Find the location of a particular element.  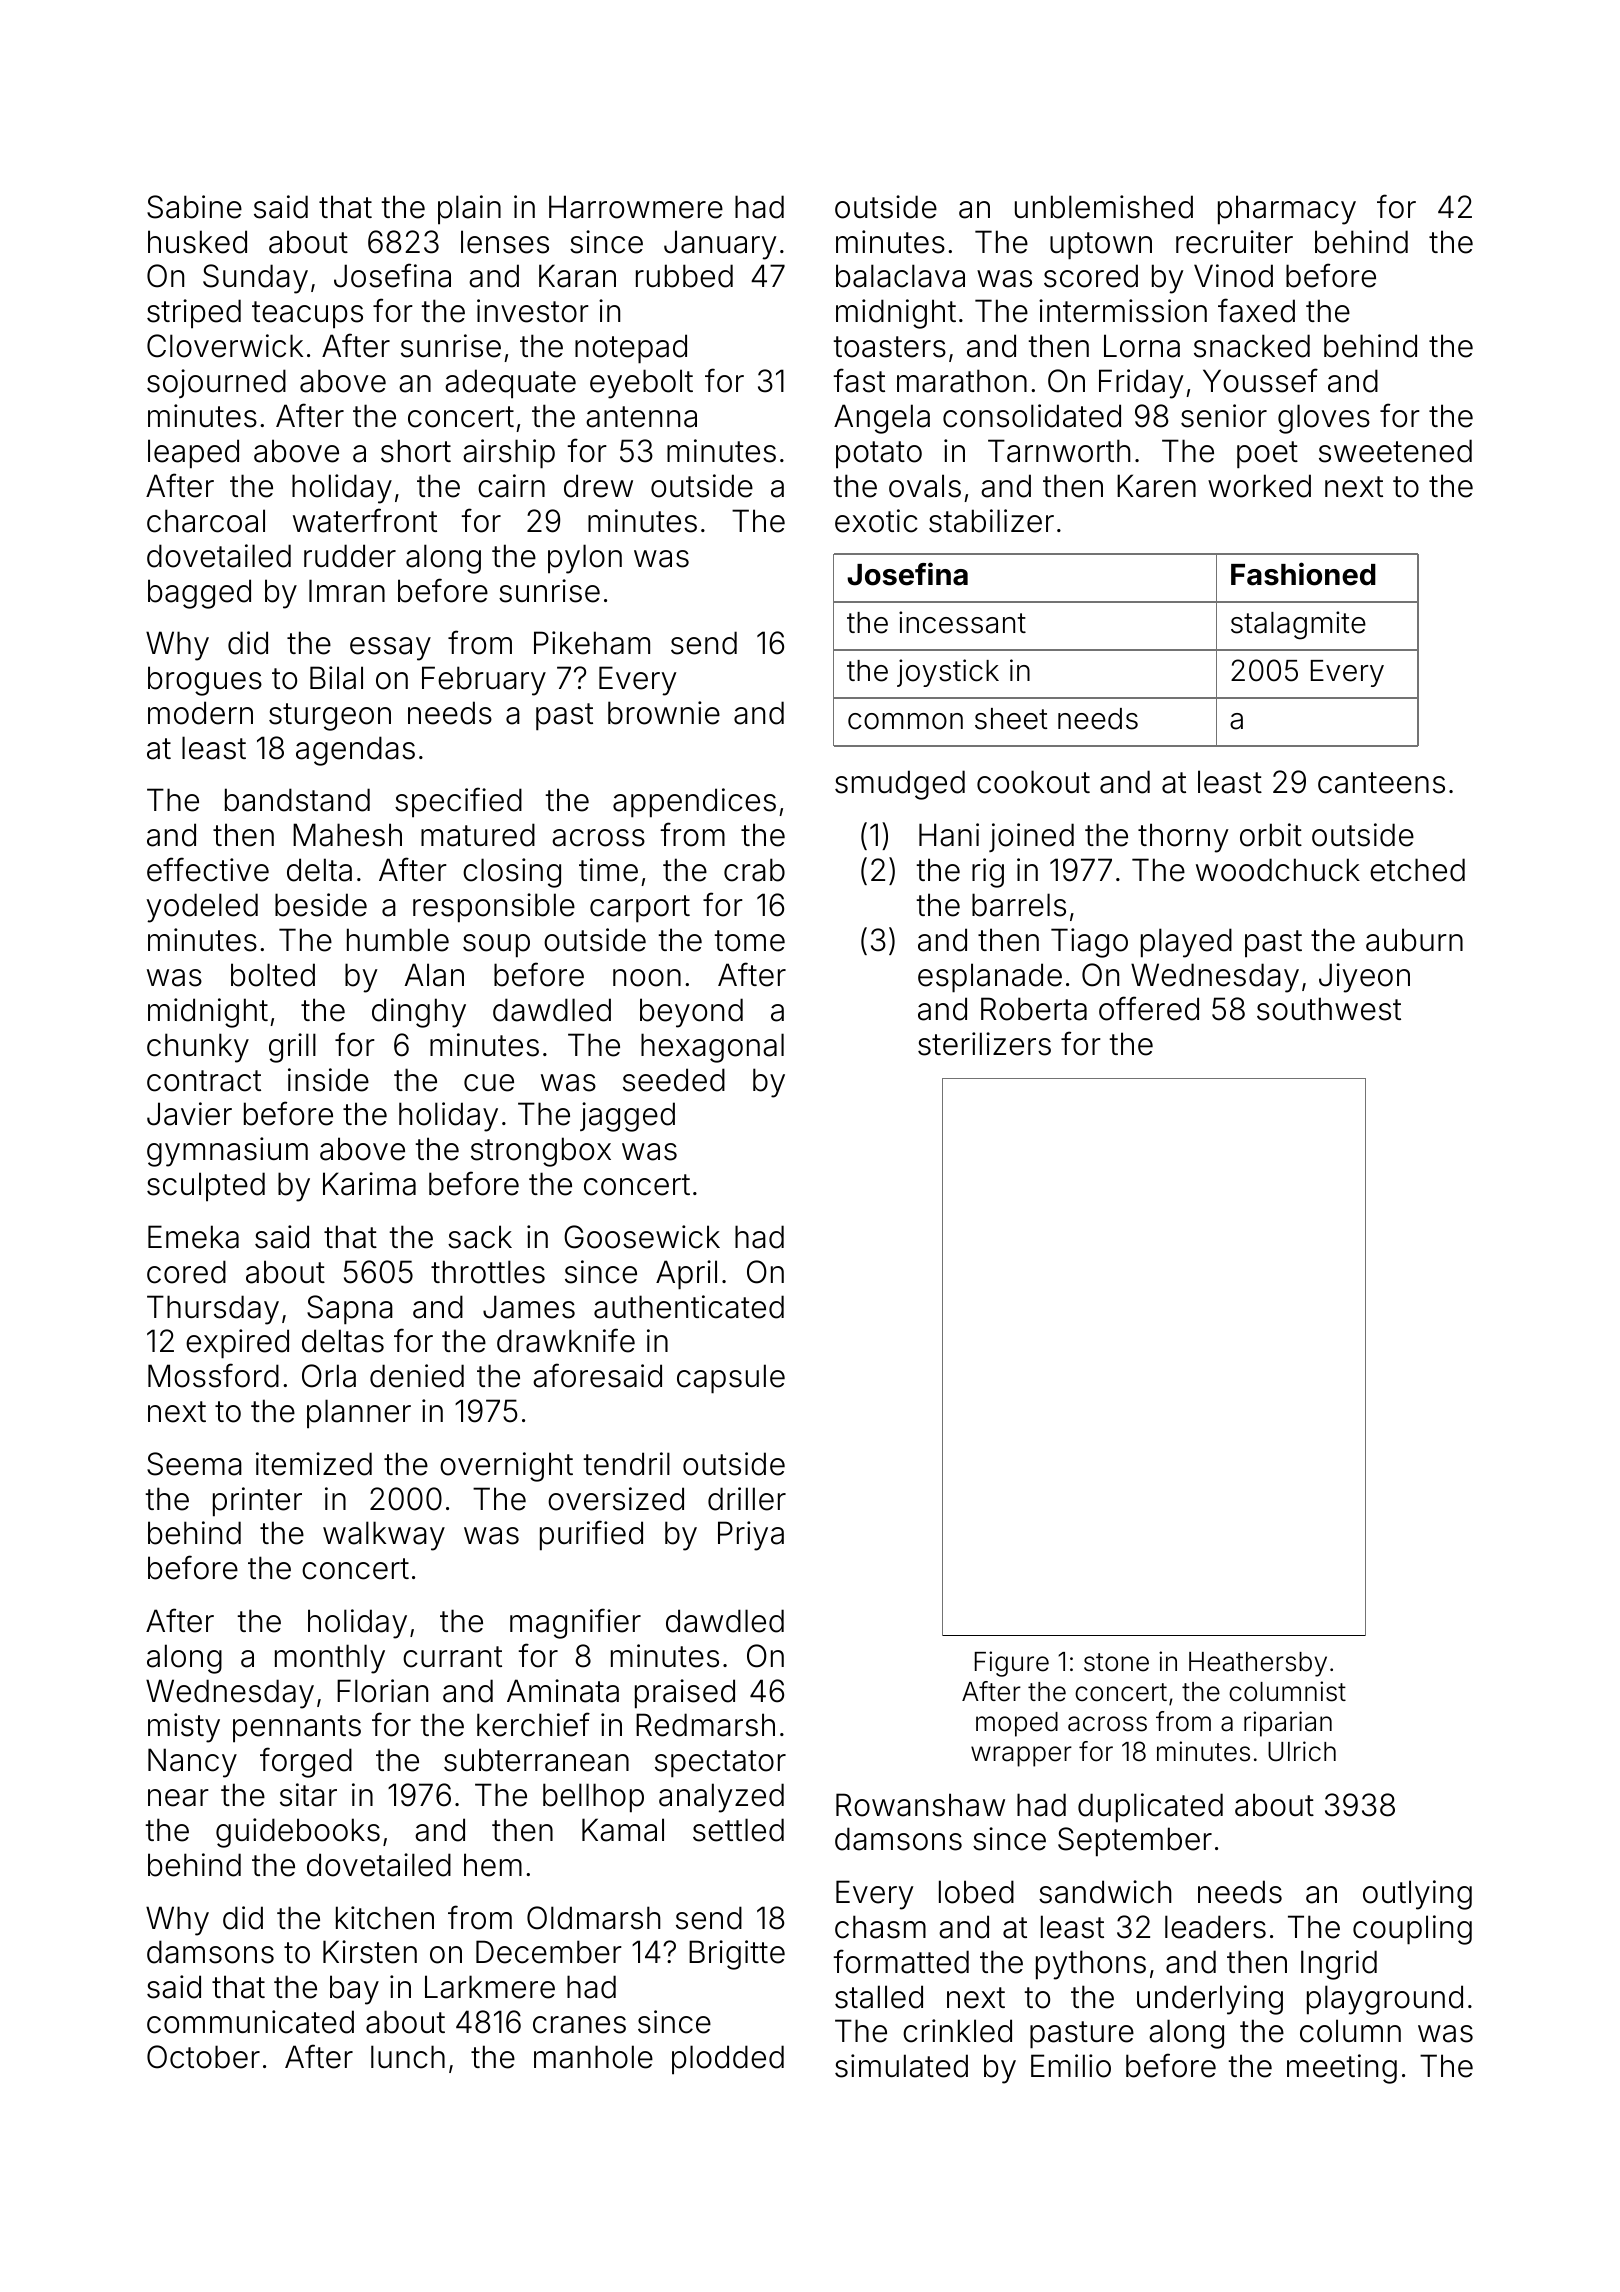

October is located at coordinates (203, 2057).
